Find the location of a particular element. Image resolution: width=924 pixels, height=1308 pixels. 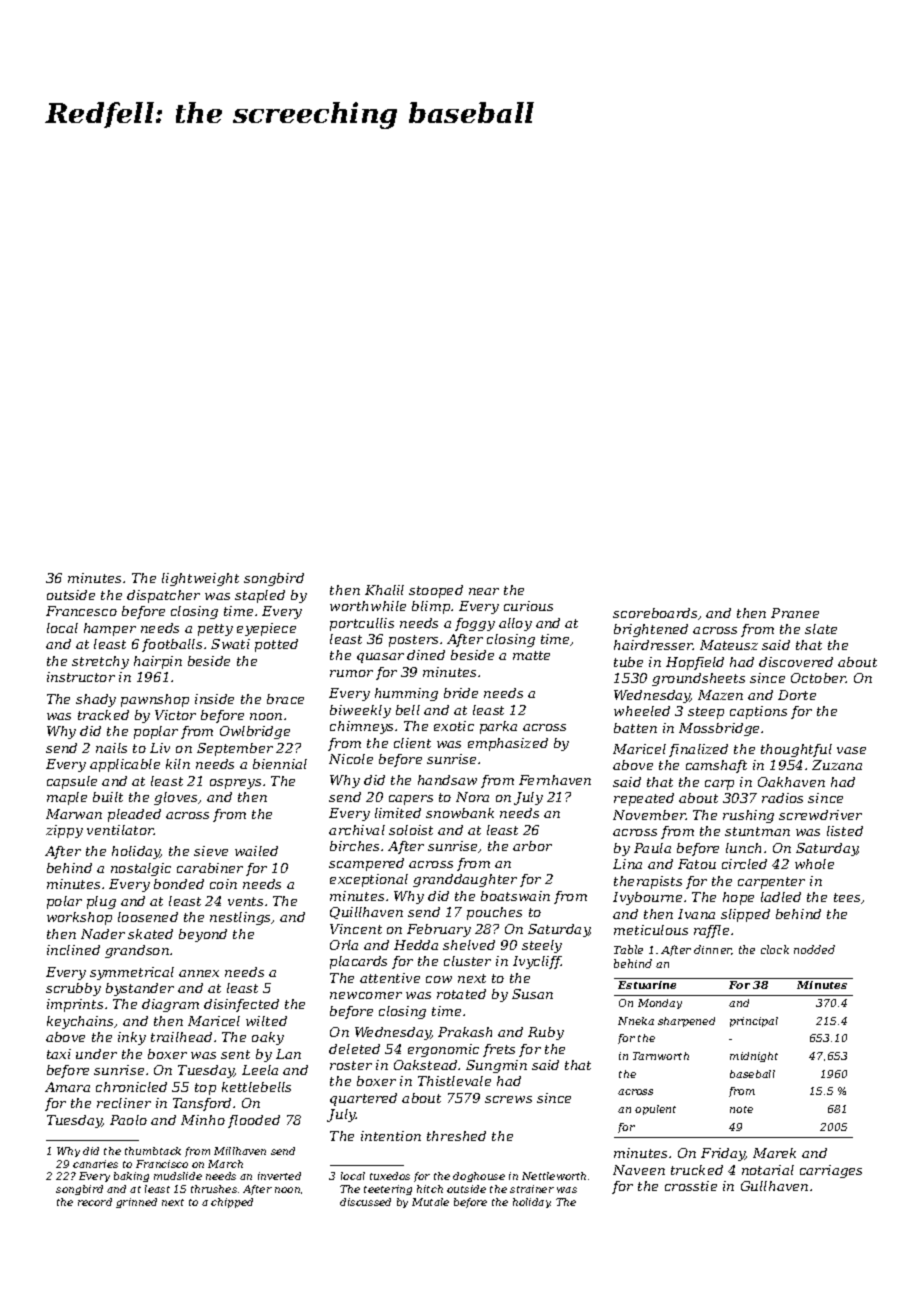

Khalil is located at coordinates (384, 590).
